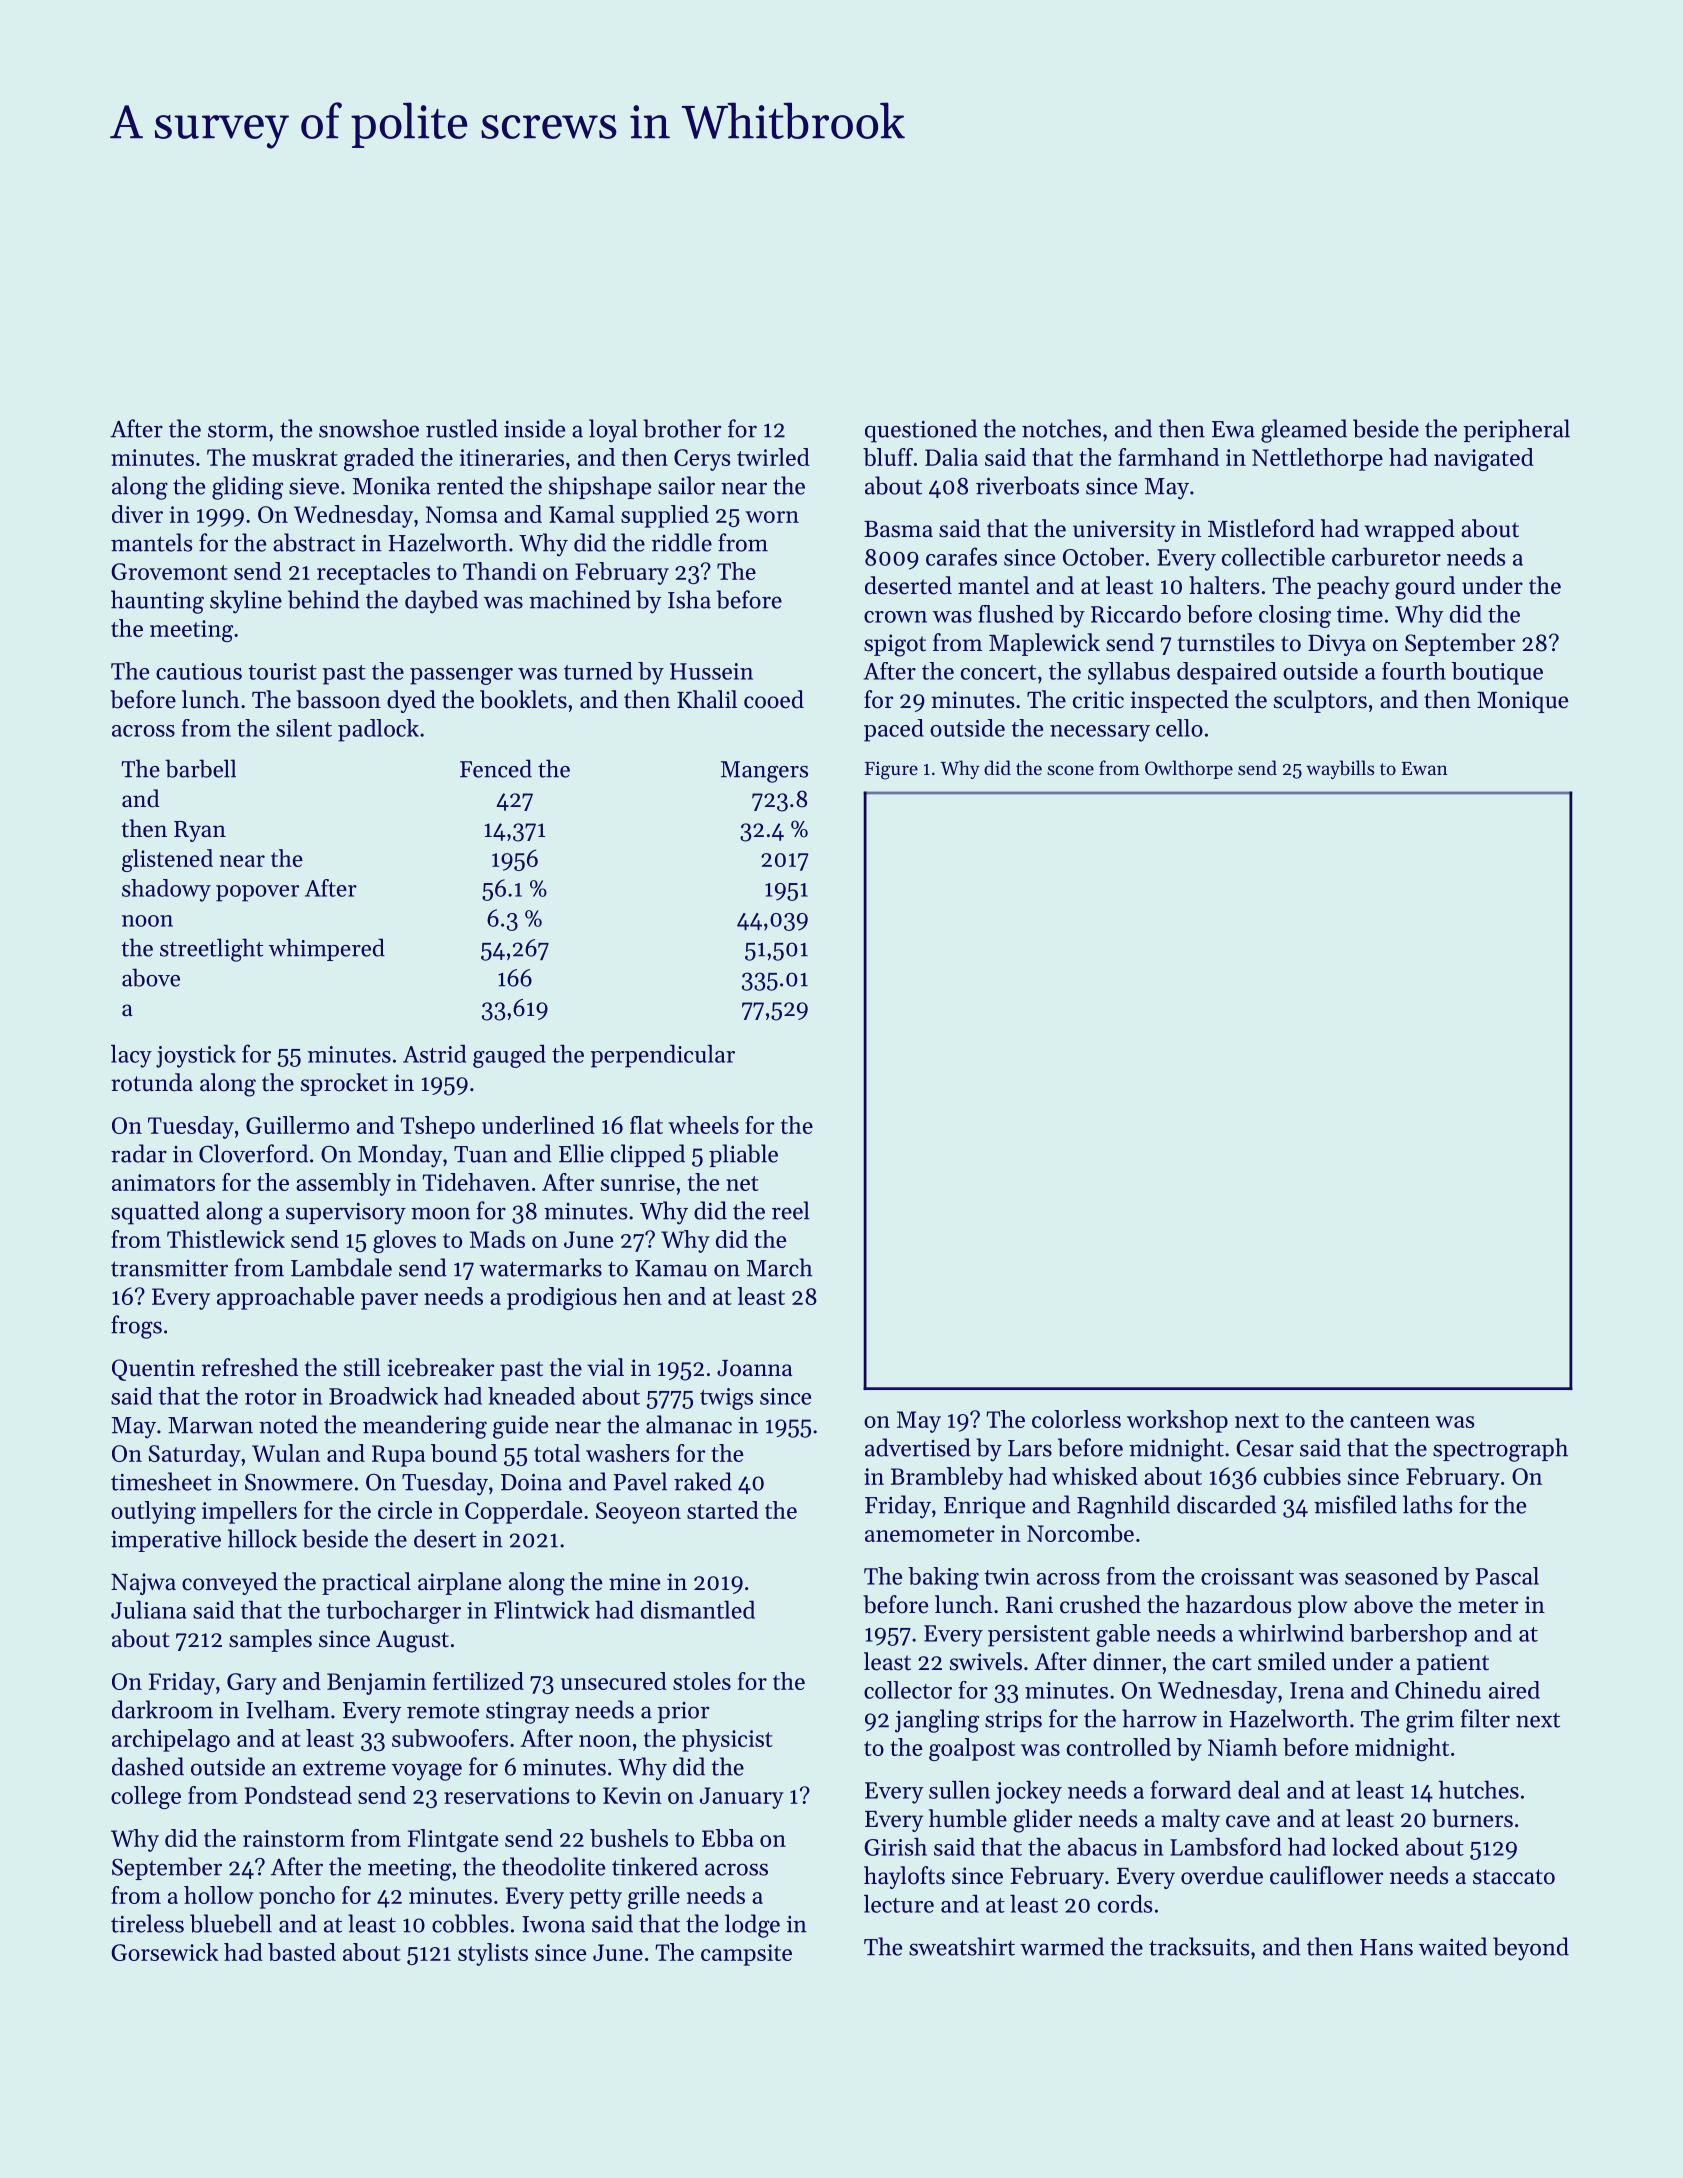  Describe the element at coordinates (772, 517) in the screenshot. I see `worn` at that location.
